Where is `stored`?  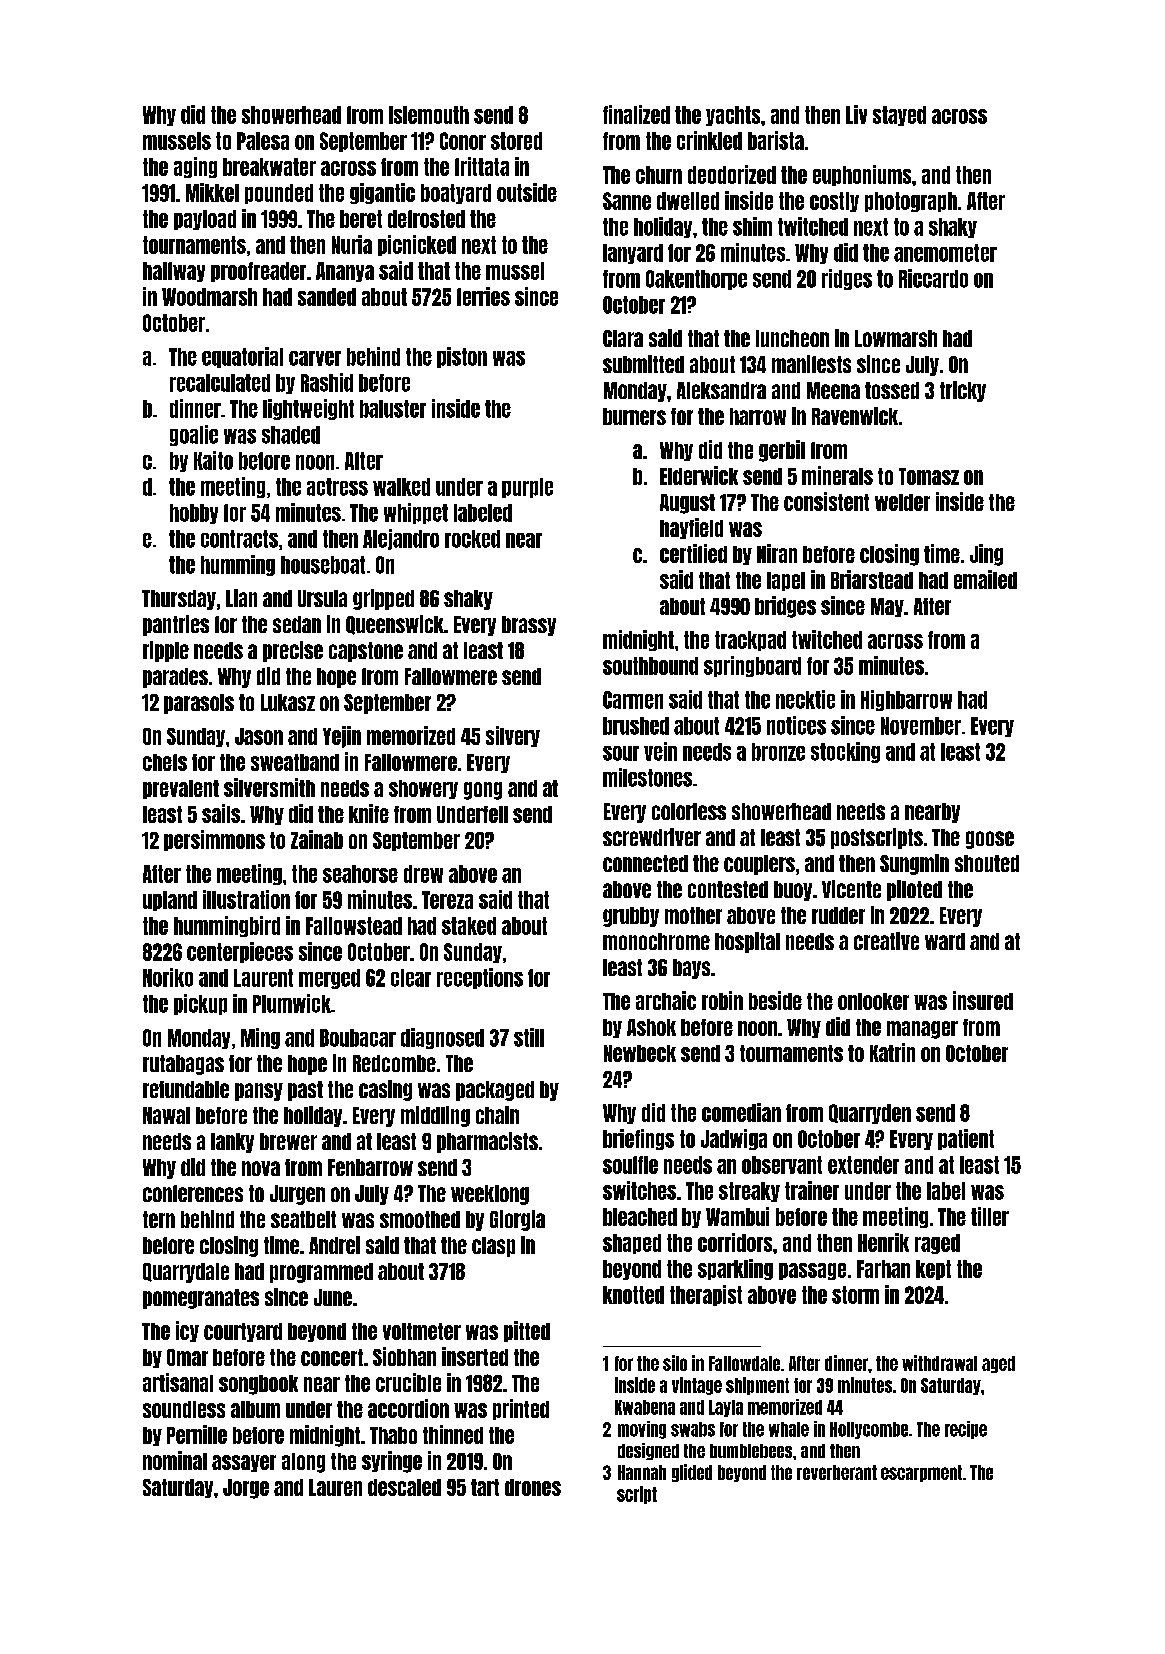
stored is located at coordinates (516, 141).
